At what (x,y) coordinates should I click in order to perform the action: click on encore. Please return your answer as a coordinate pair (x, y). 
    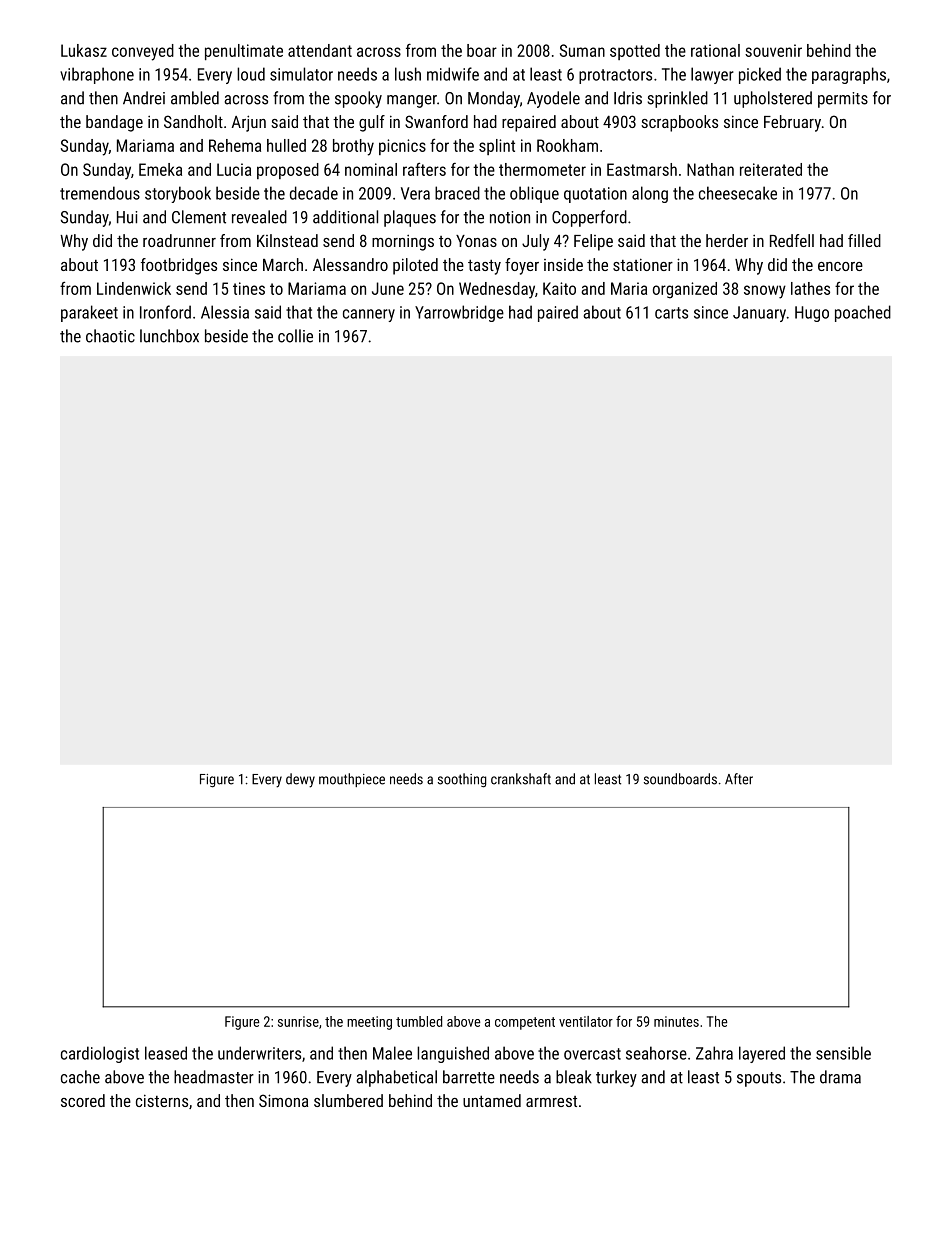
    Looking at the image, I should click on (840, 266).
